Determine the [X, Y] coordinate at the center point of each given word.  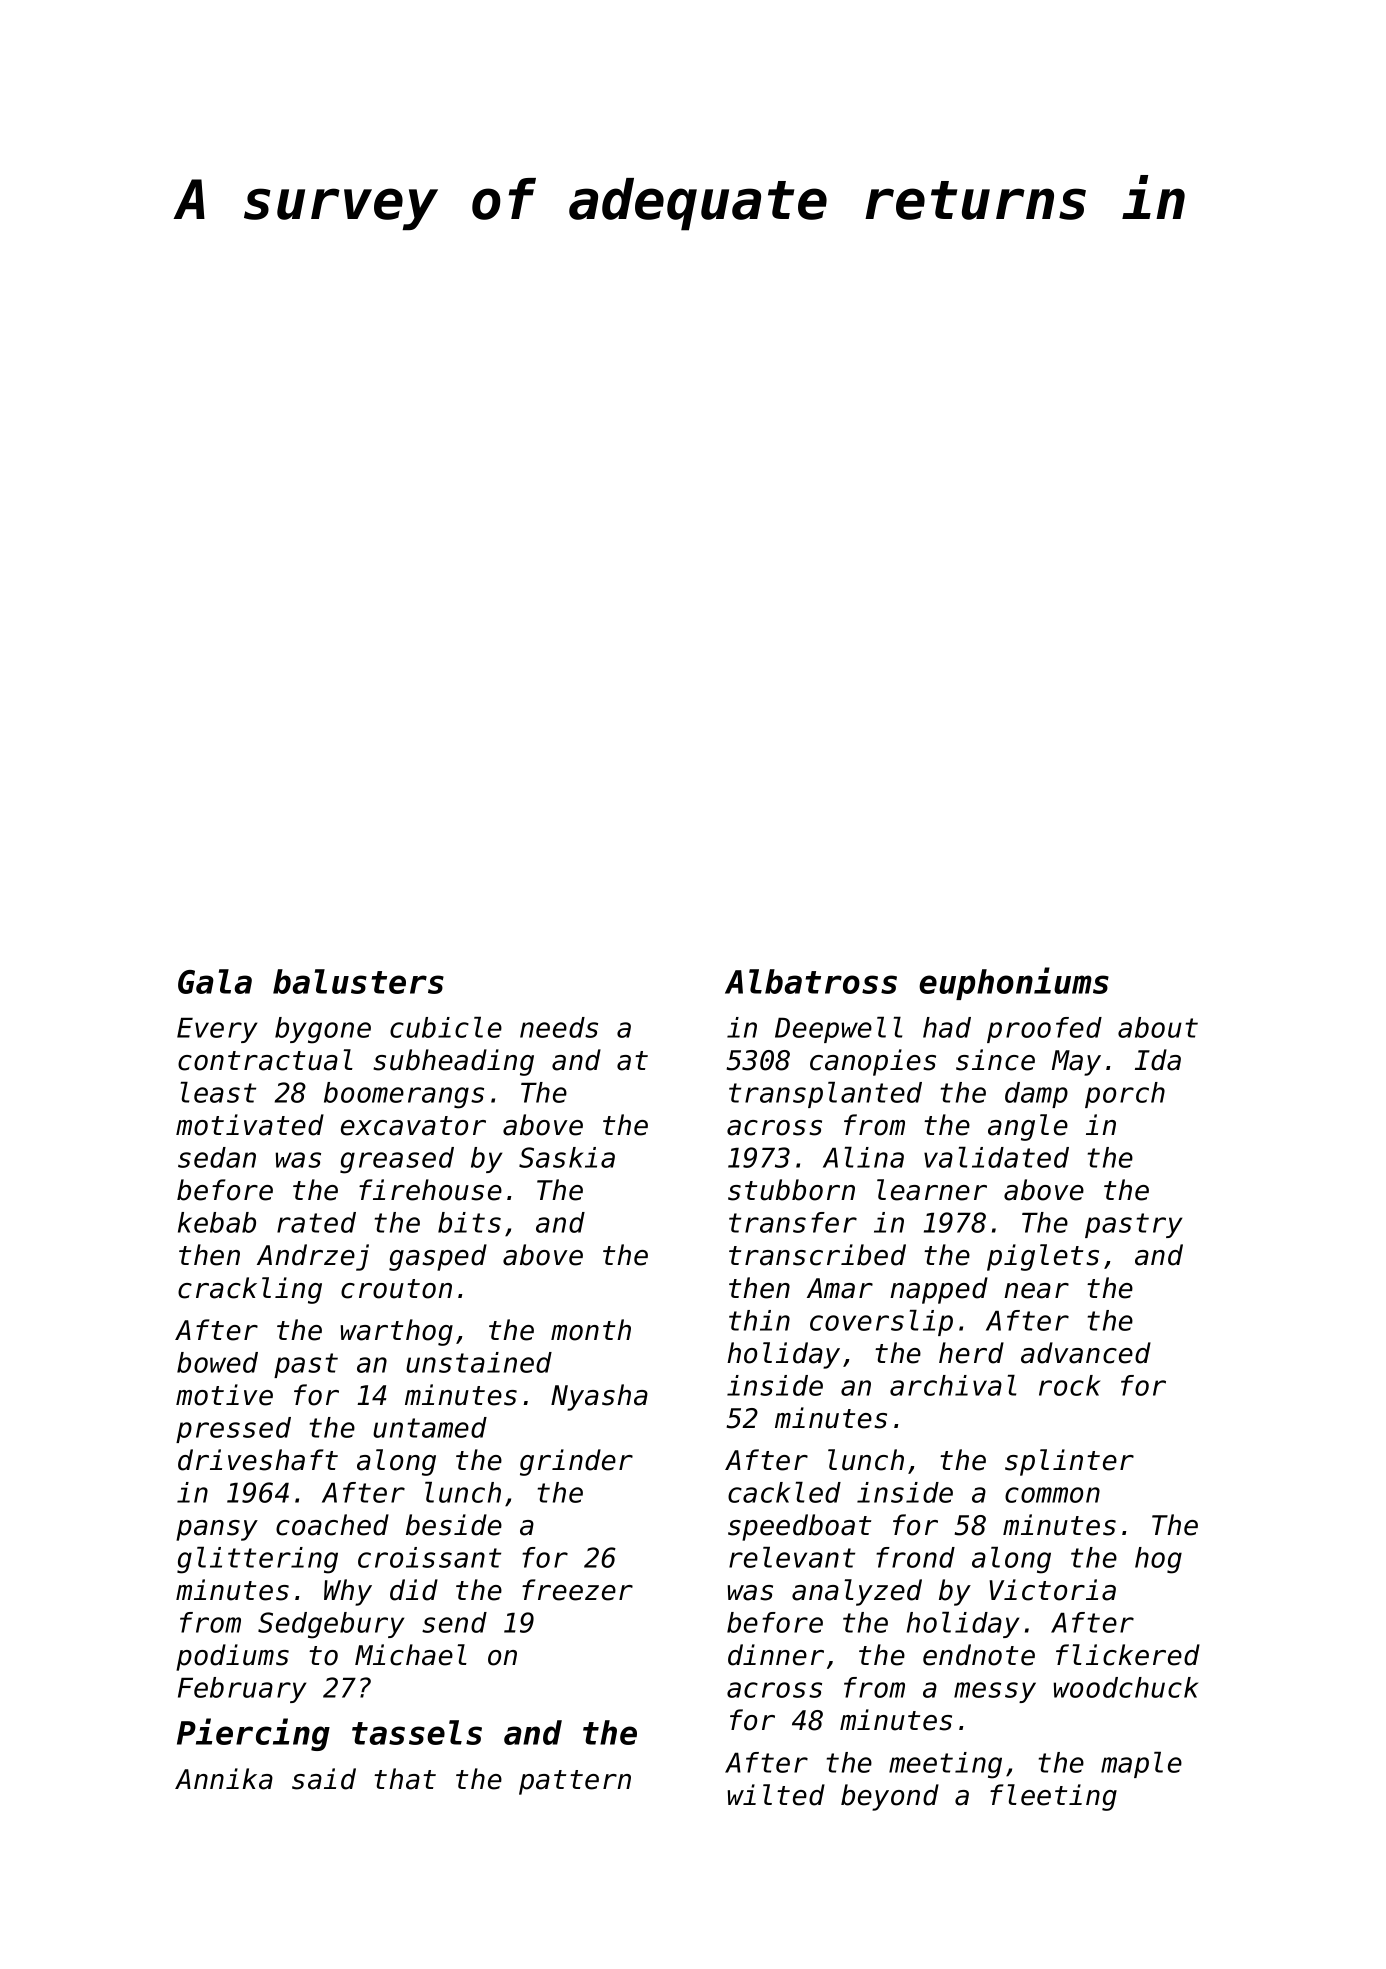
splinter [1069, 1462]
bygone [323, 1030]
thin [759, 1320]
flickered [1128, 1655]
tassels [417, 1732]
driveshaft [258, 1460]
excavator [413, 1126]
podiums [232, 1657]
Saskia [567, 1157]
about [1158, 1027]
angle [1028, 1127]
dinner [776, 1655]
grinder [576, 1462]
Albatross [811, 981]
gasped [438, 1257]
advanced [1086, 1353]
